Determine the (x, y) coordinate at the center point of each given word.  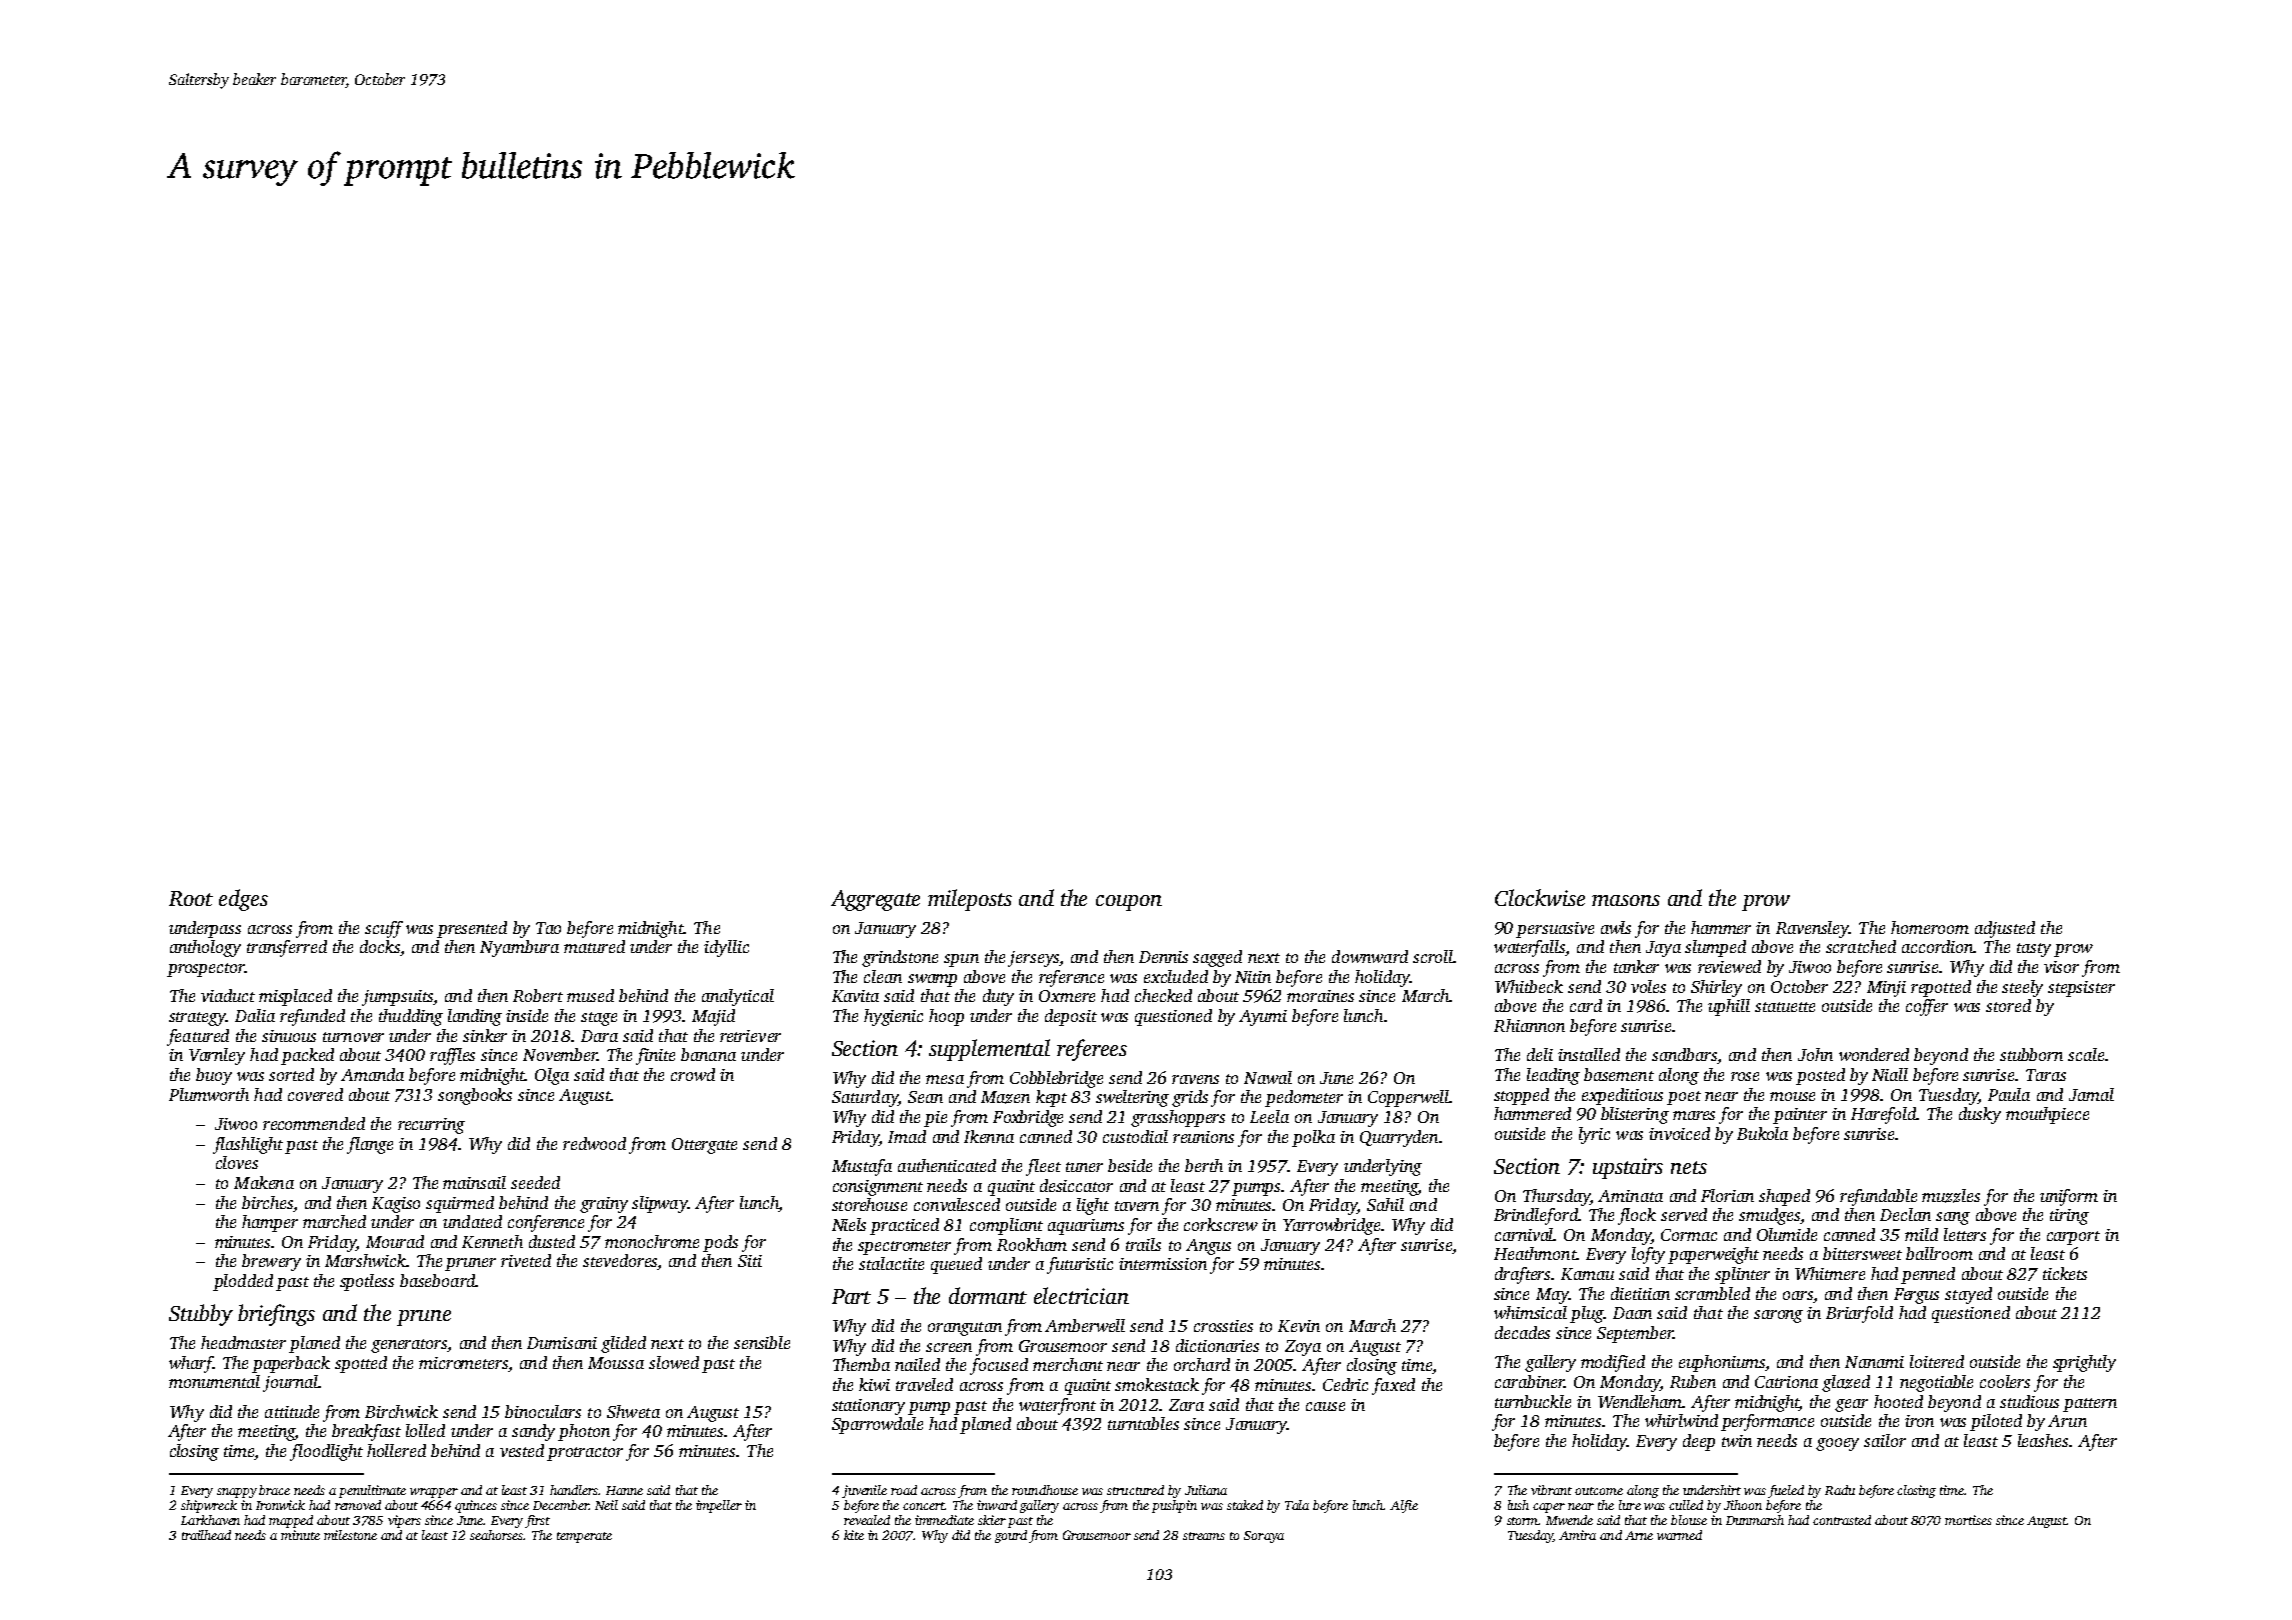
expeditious (1622, 1096)
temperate (584, 1537)
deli (1540, 1054)
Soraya (1264, 1537)
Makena (264, 1182)
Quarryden (1399, 1138)
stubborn (2031, 1054)
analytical (738, 997)
